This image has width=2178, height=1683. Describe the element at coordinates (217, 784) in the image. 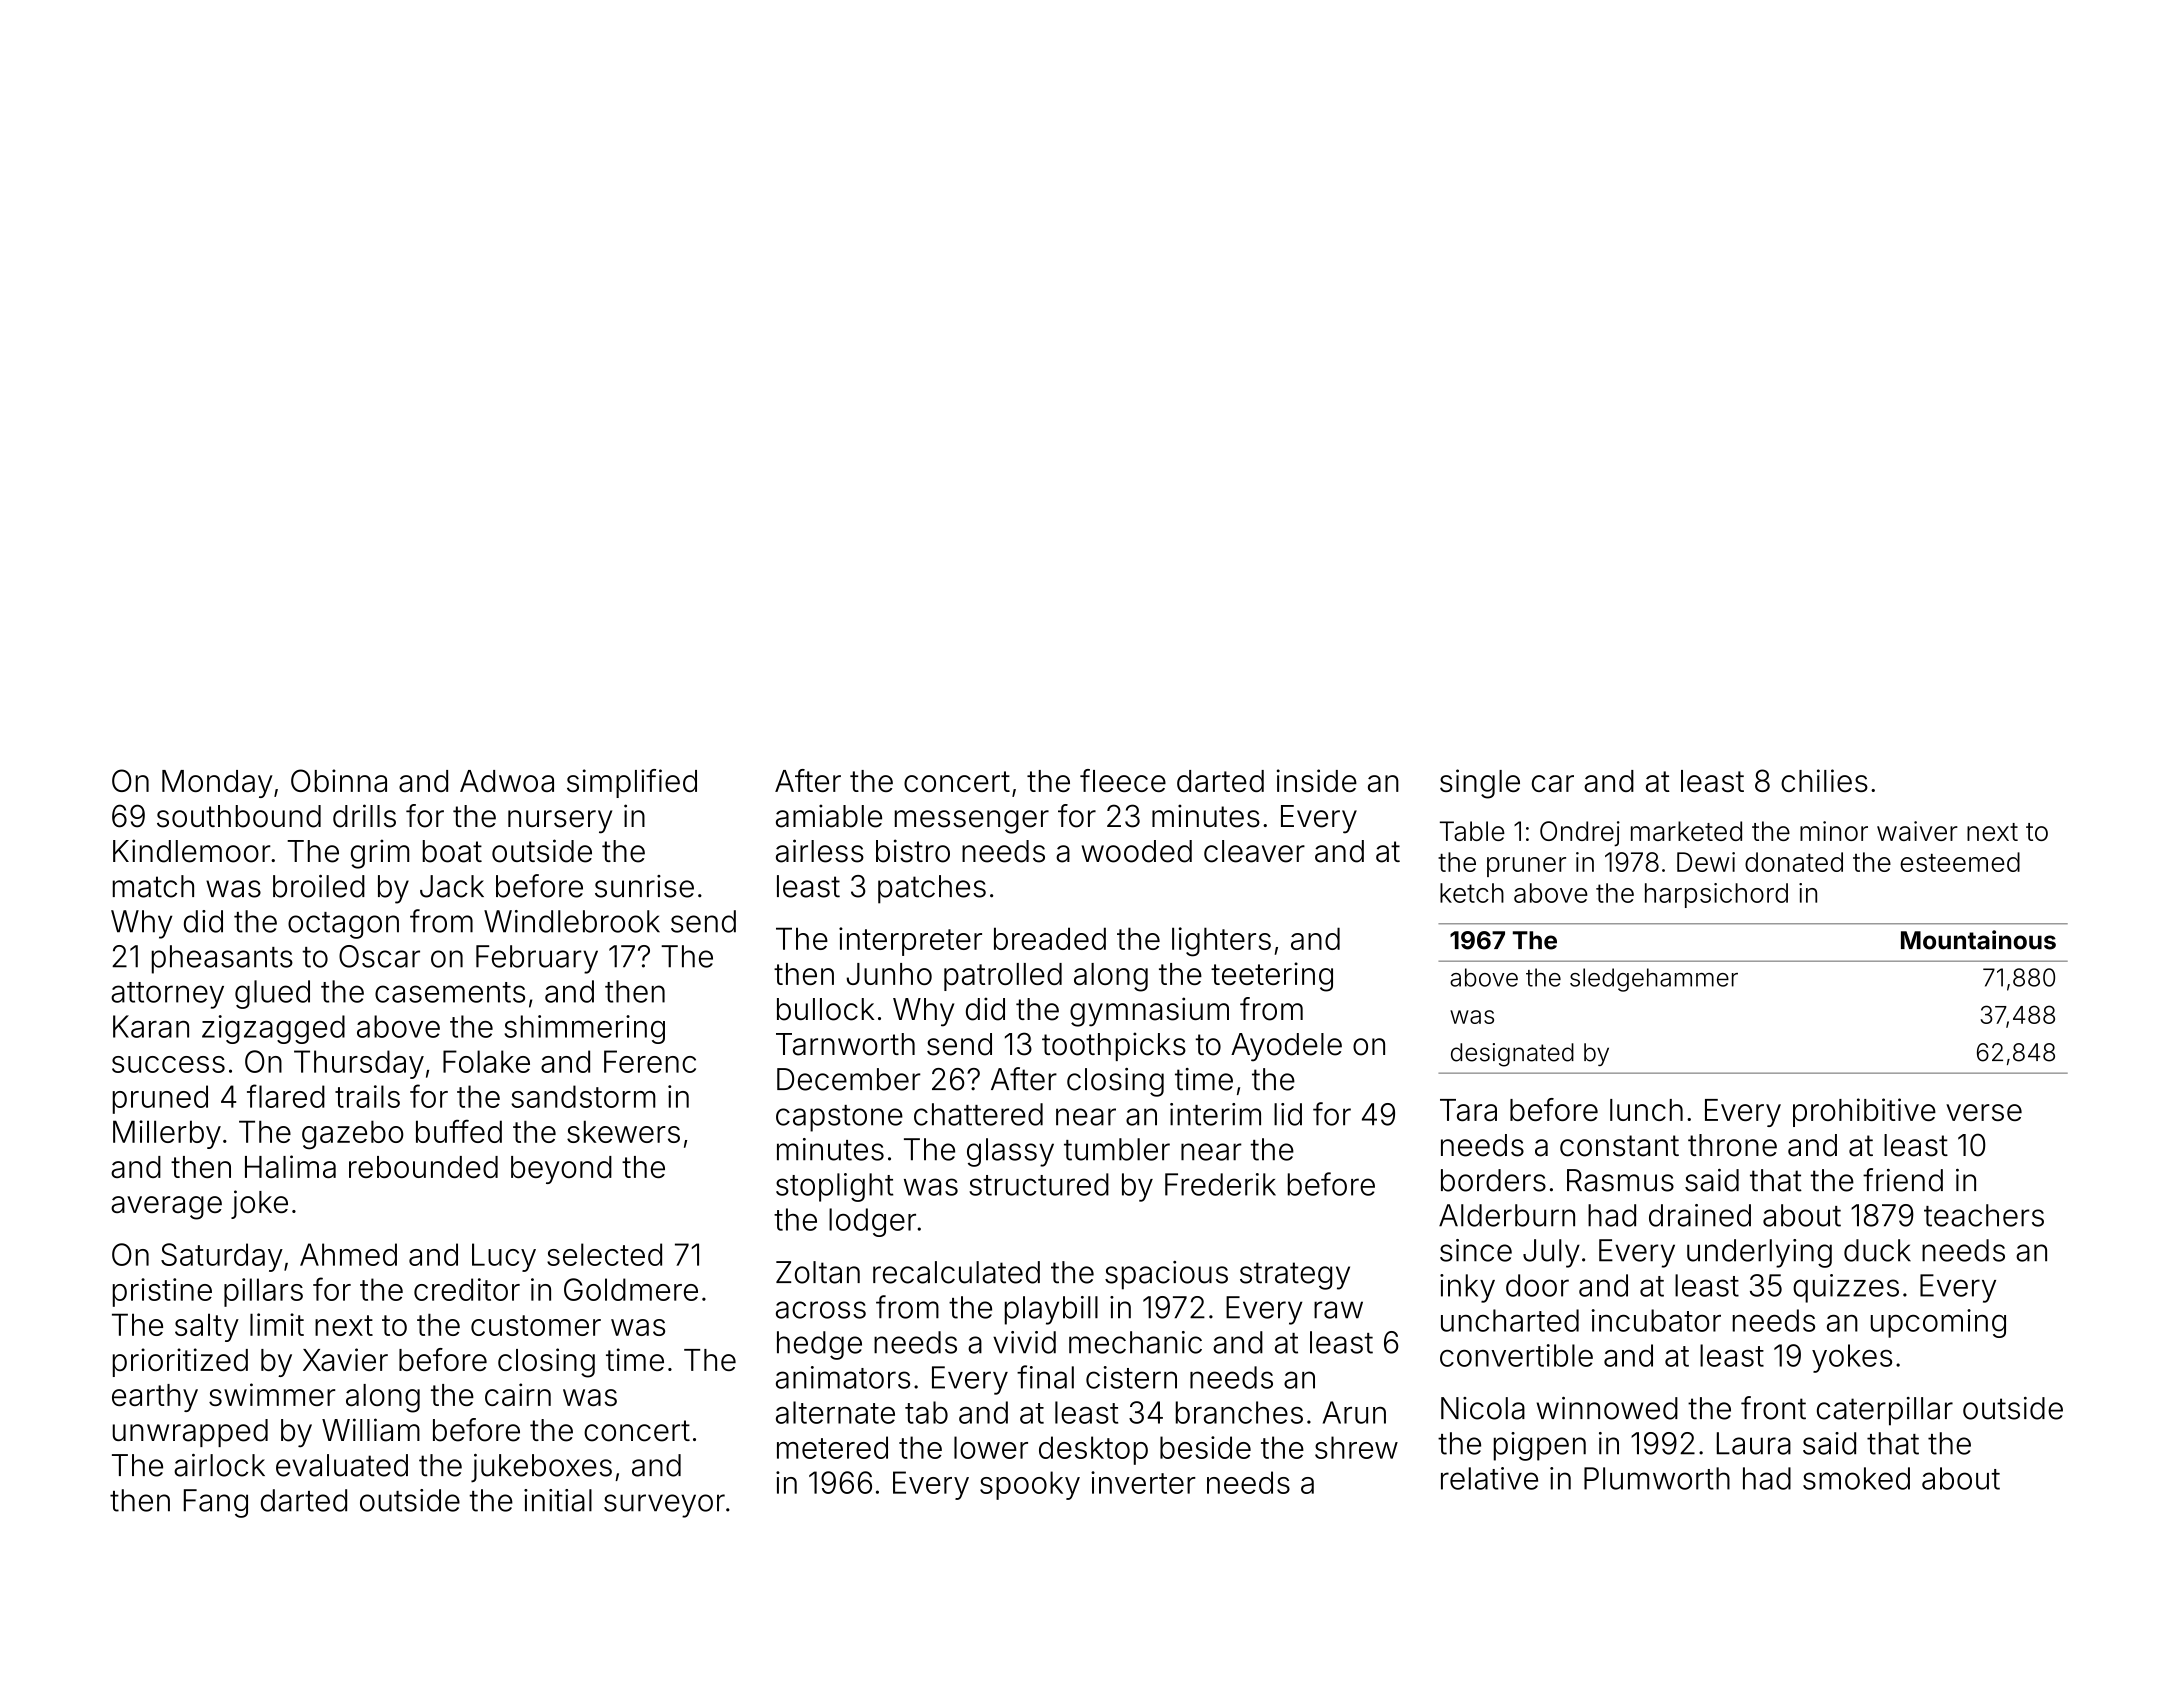

I see `Monday` at that location.
